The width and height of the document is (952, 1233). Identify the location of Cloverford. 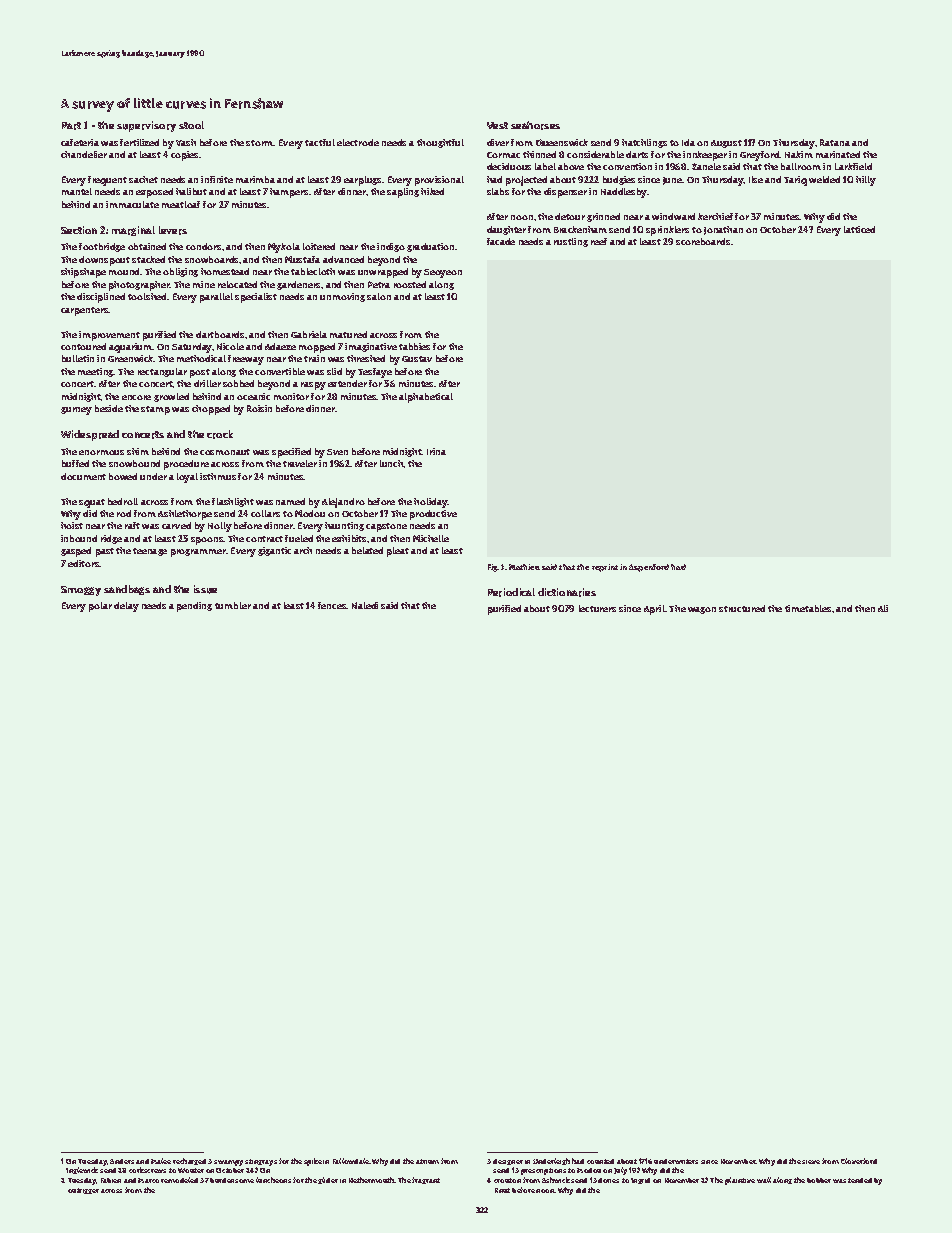
(859, 1161).
